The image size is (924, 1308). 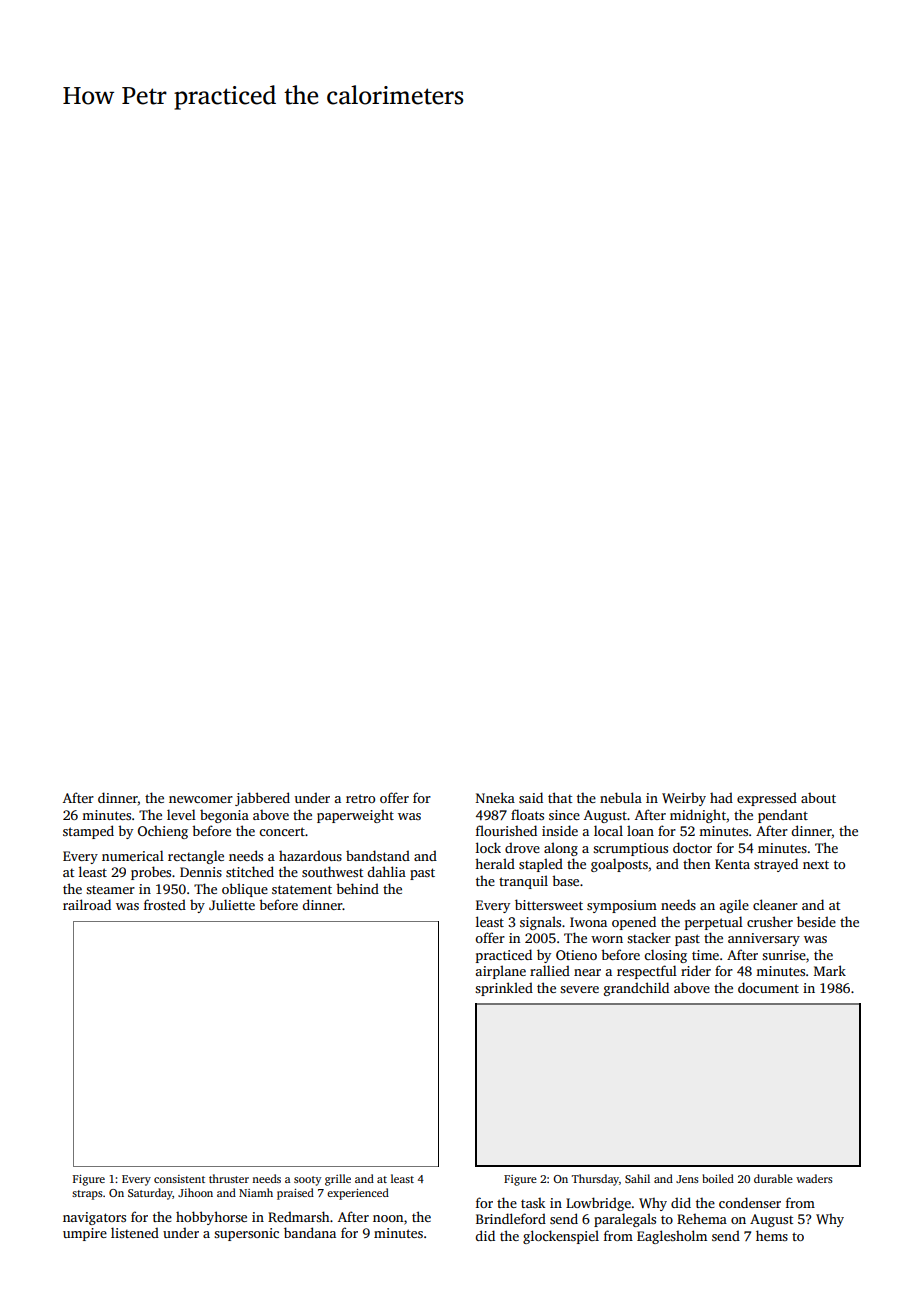 What do you see at coordinates (495, 863) in the screenshot?
I see `herald` at bounding box center [495, 863].
